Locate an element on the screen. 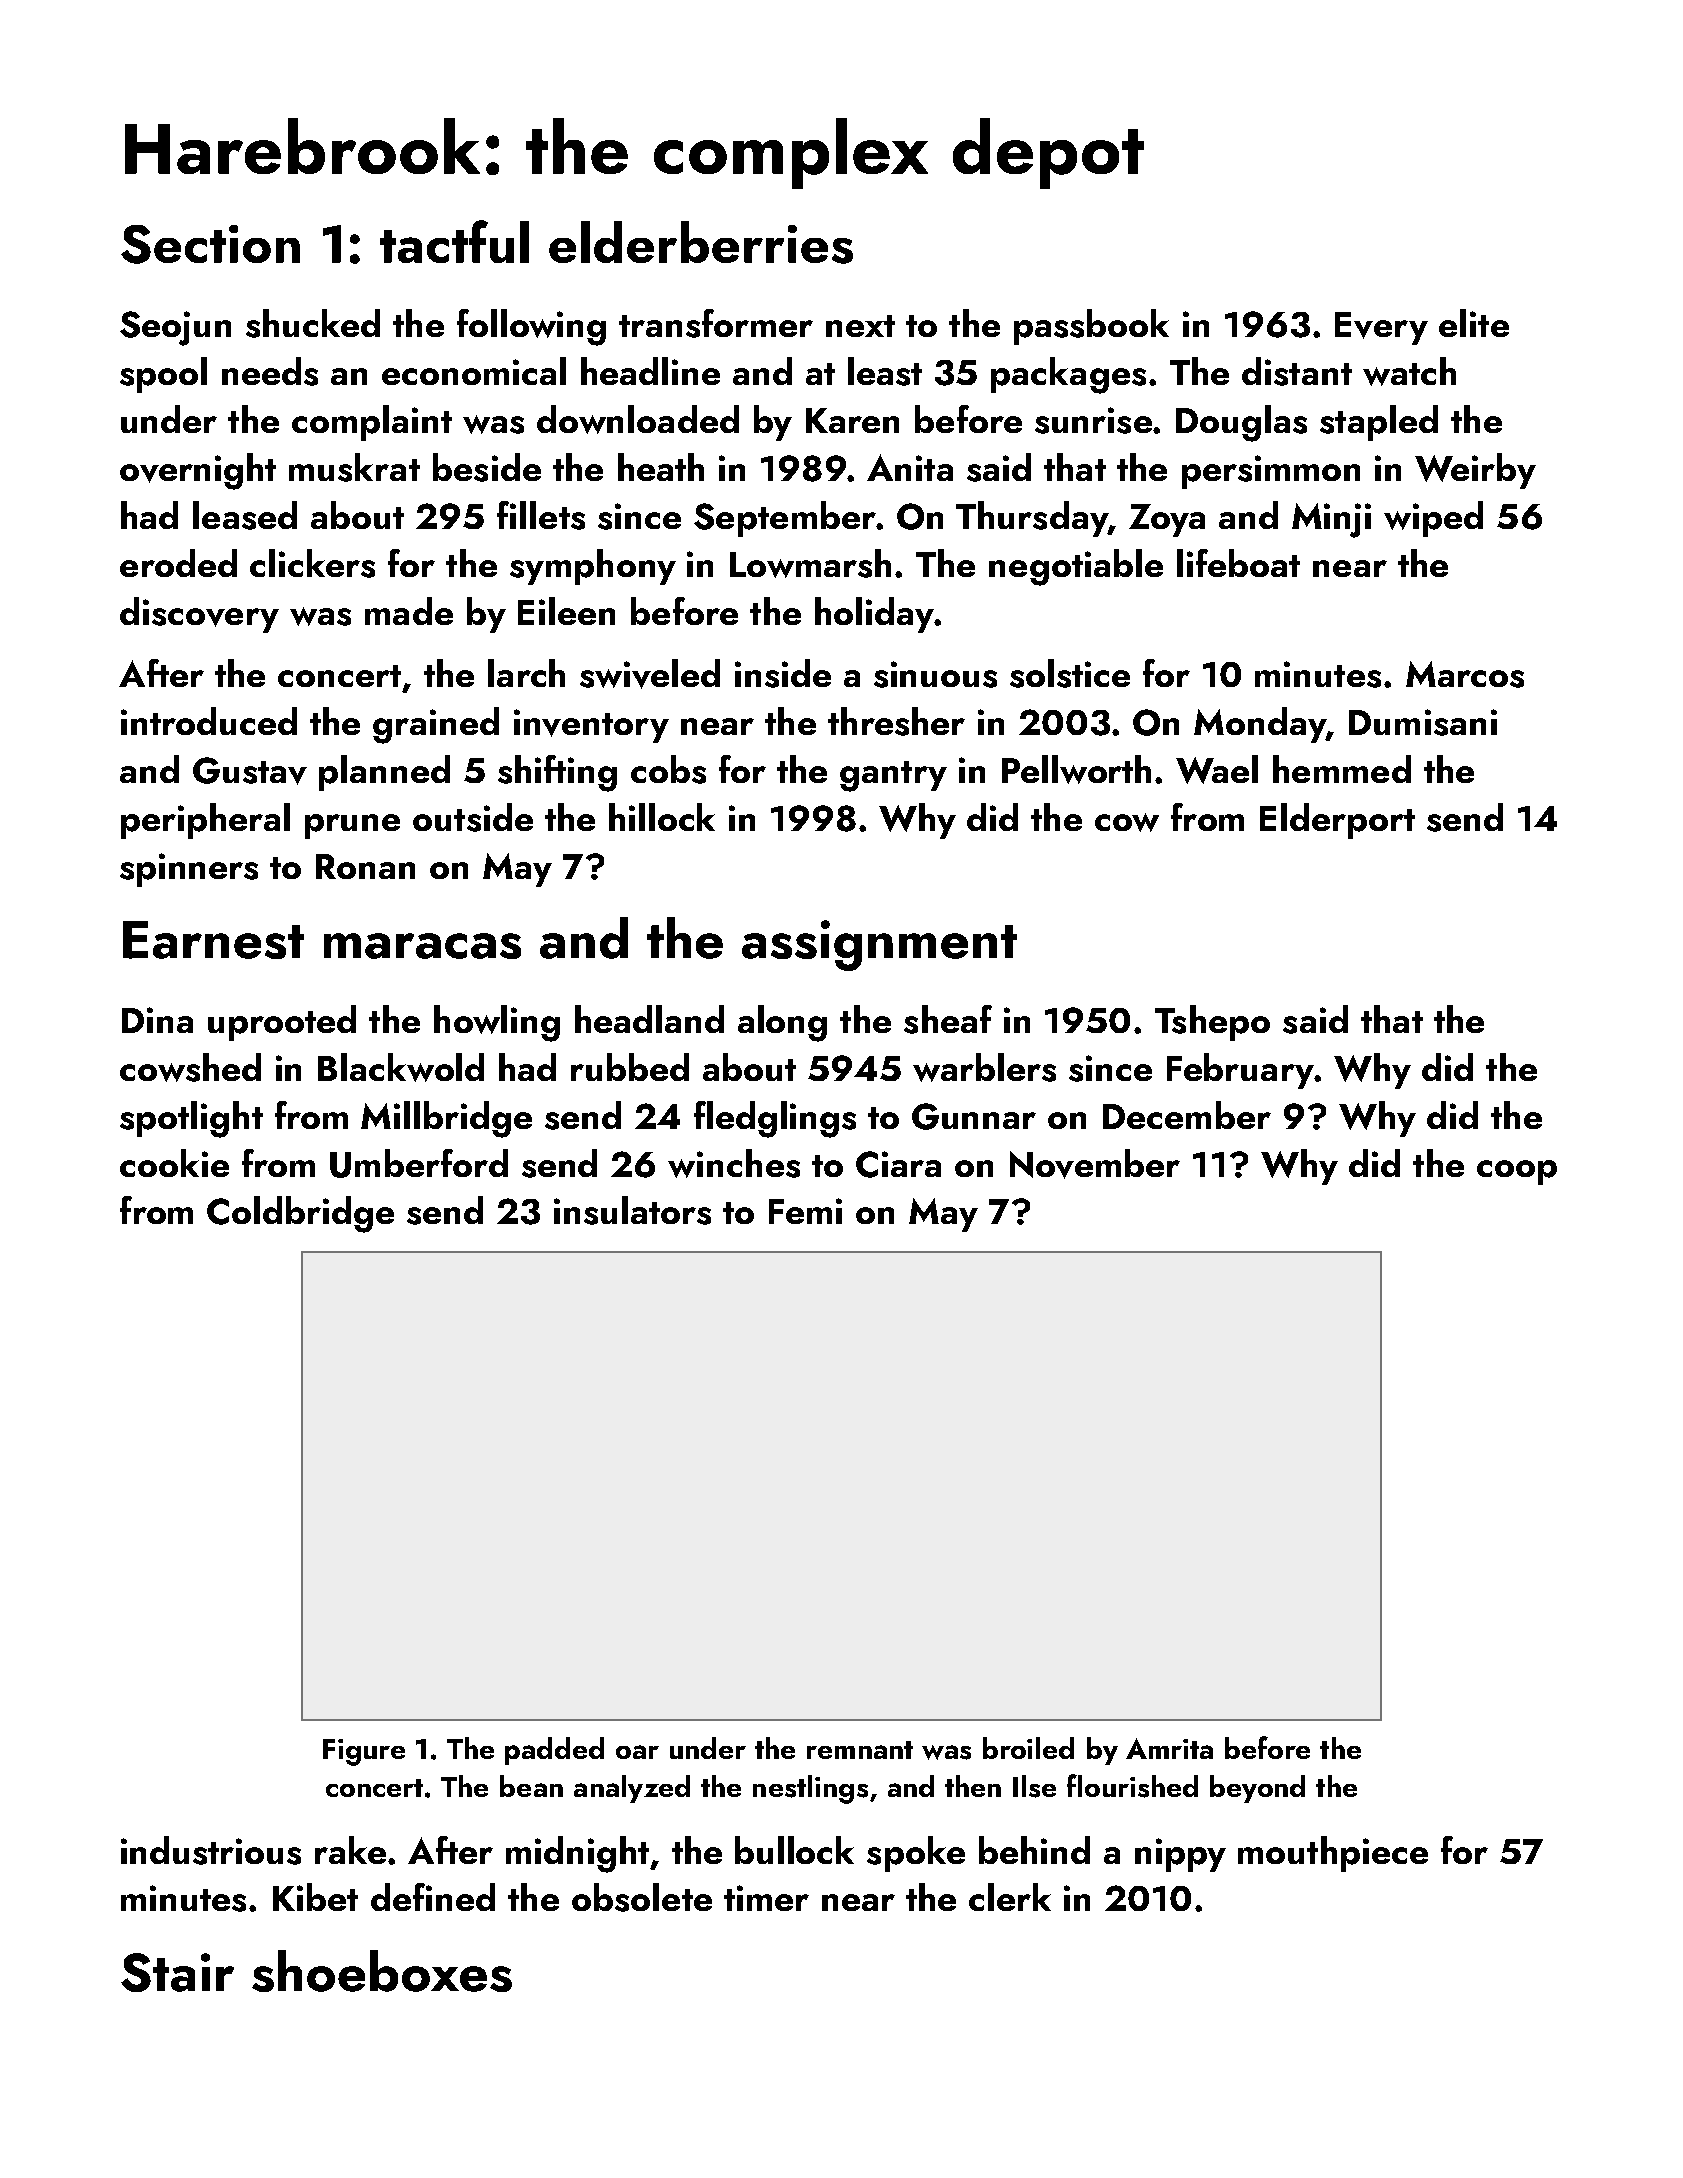 Image resolution: width=1683 pixels, height=2178 pixels. nippy is located at coordinates (1180, 1855).
